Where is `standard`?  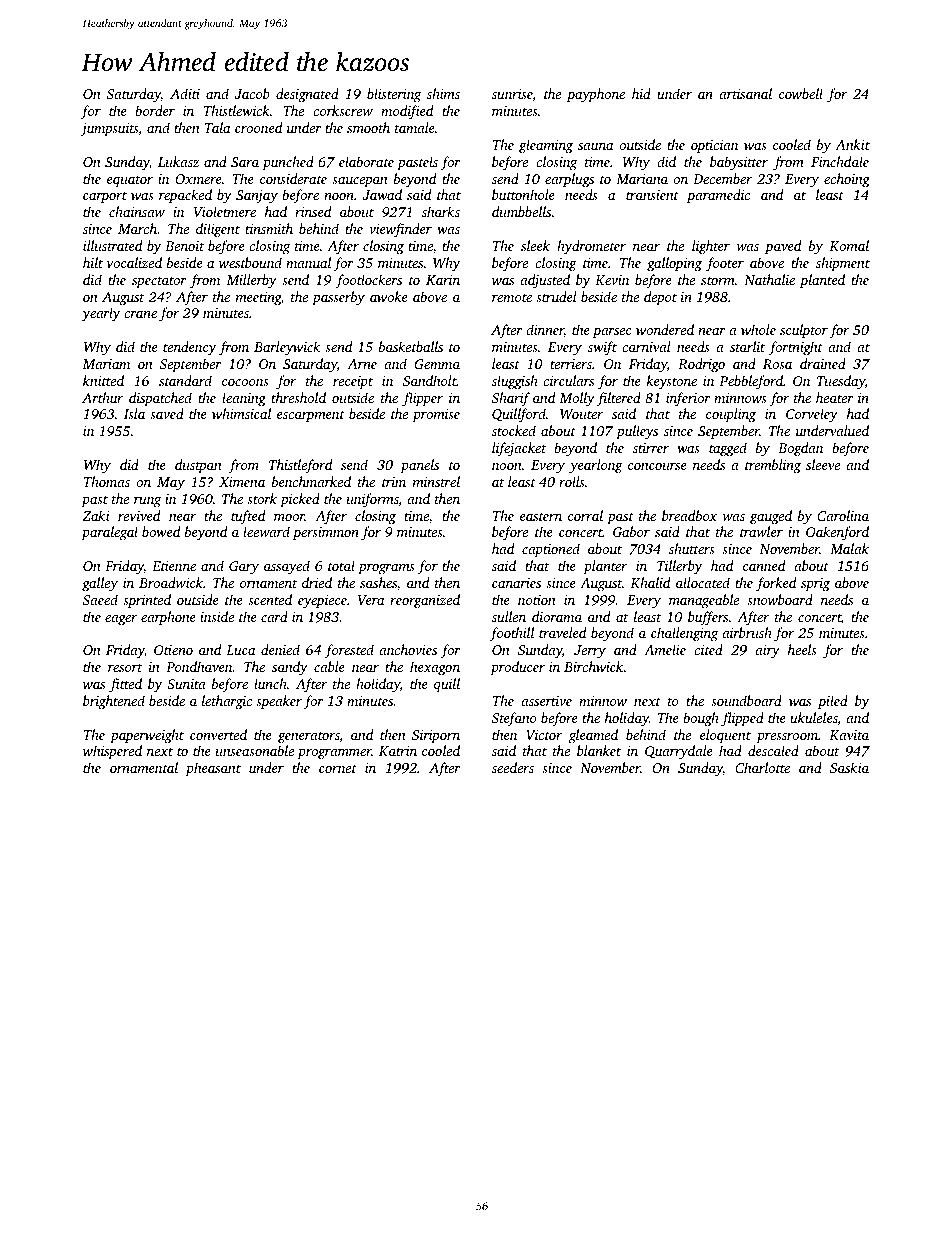
standard is located at coordinates (185, 380).
